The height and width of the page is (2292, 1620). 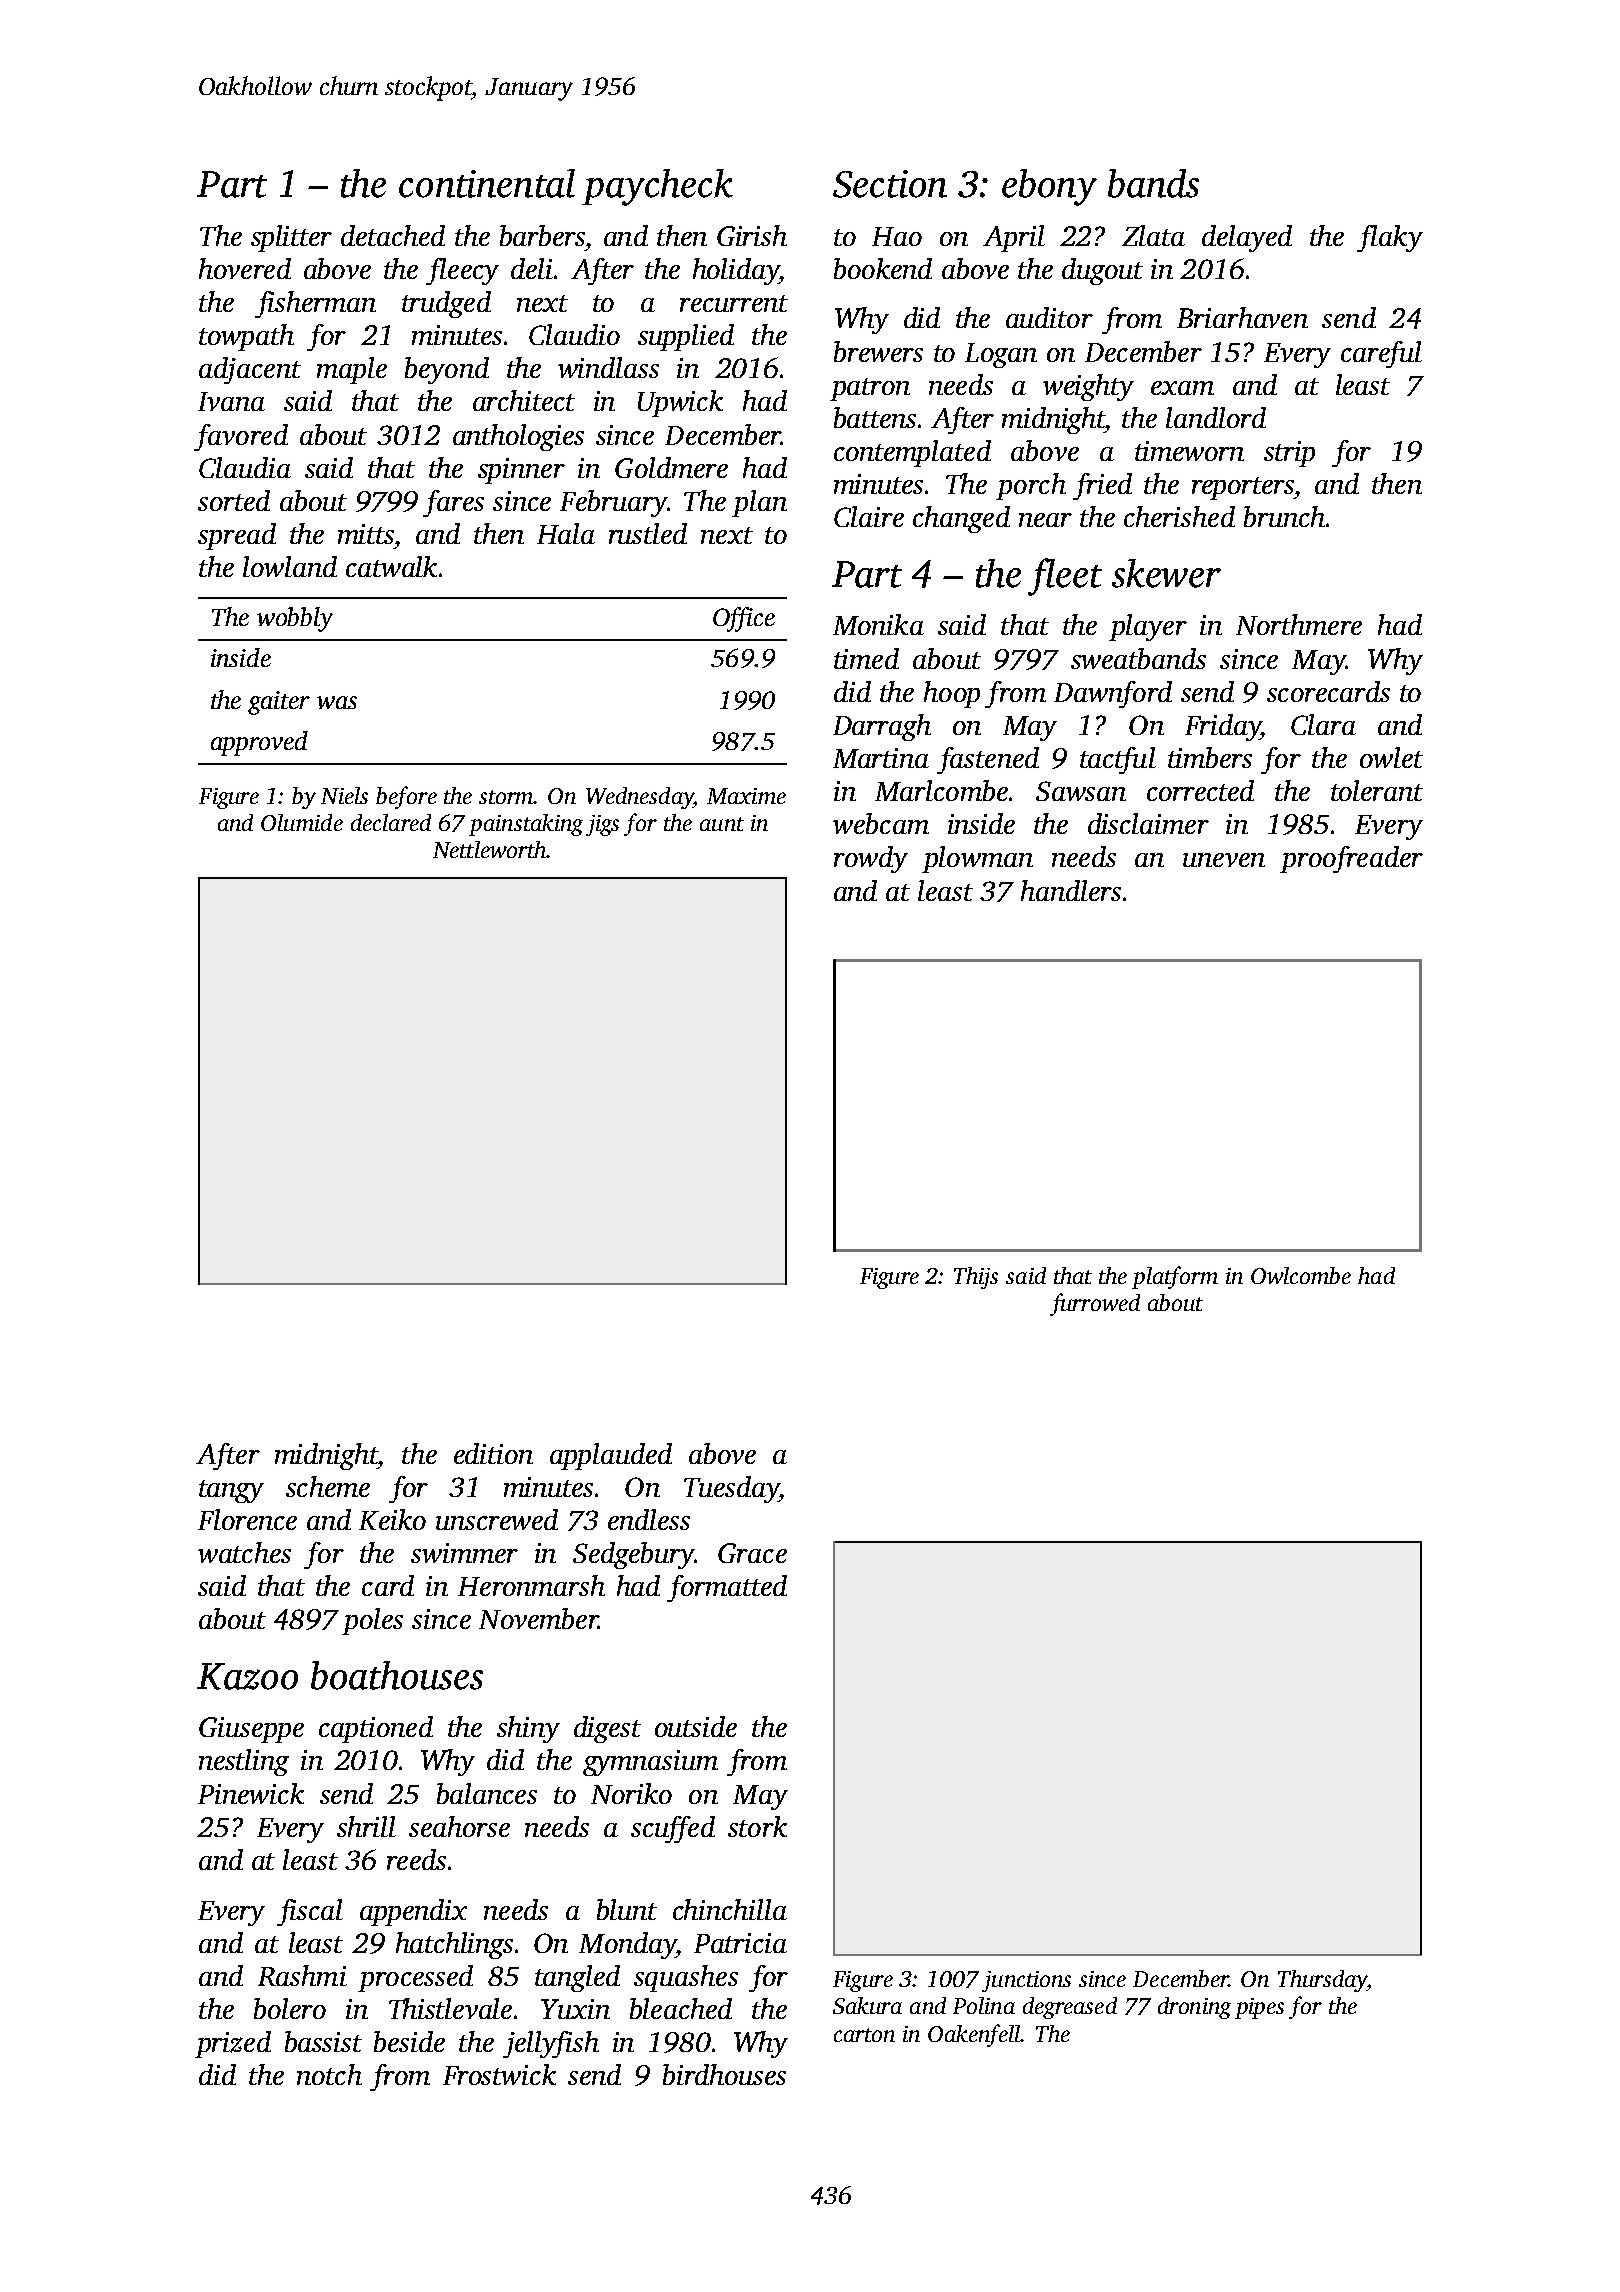 I want to click on birdhouses, so click(x=724, y=2074).
